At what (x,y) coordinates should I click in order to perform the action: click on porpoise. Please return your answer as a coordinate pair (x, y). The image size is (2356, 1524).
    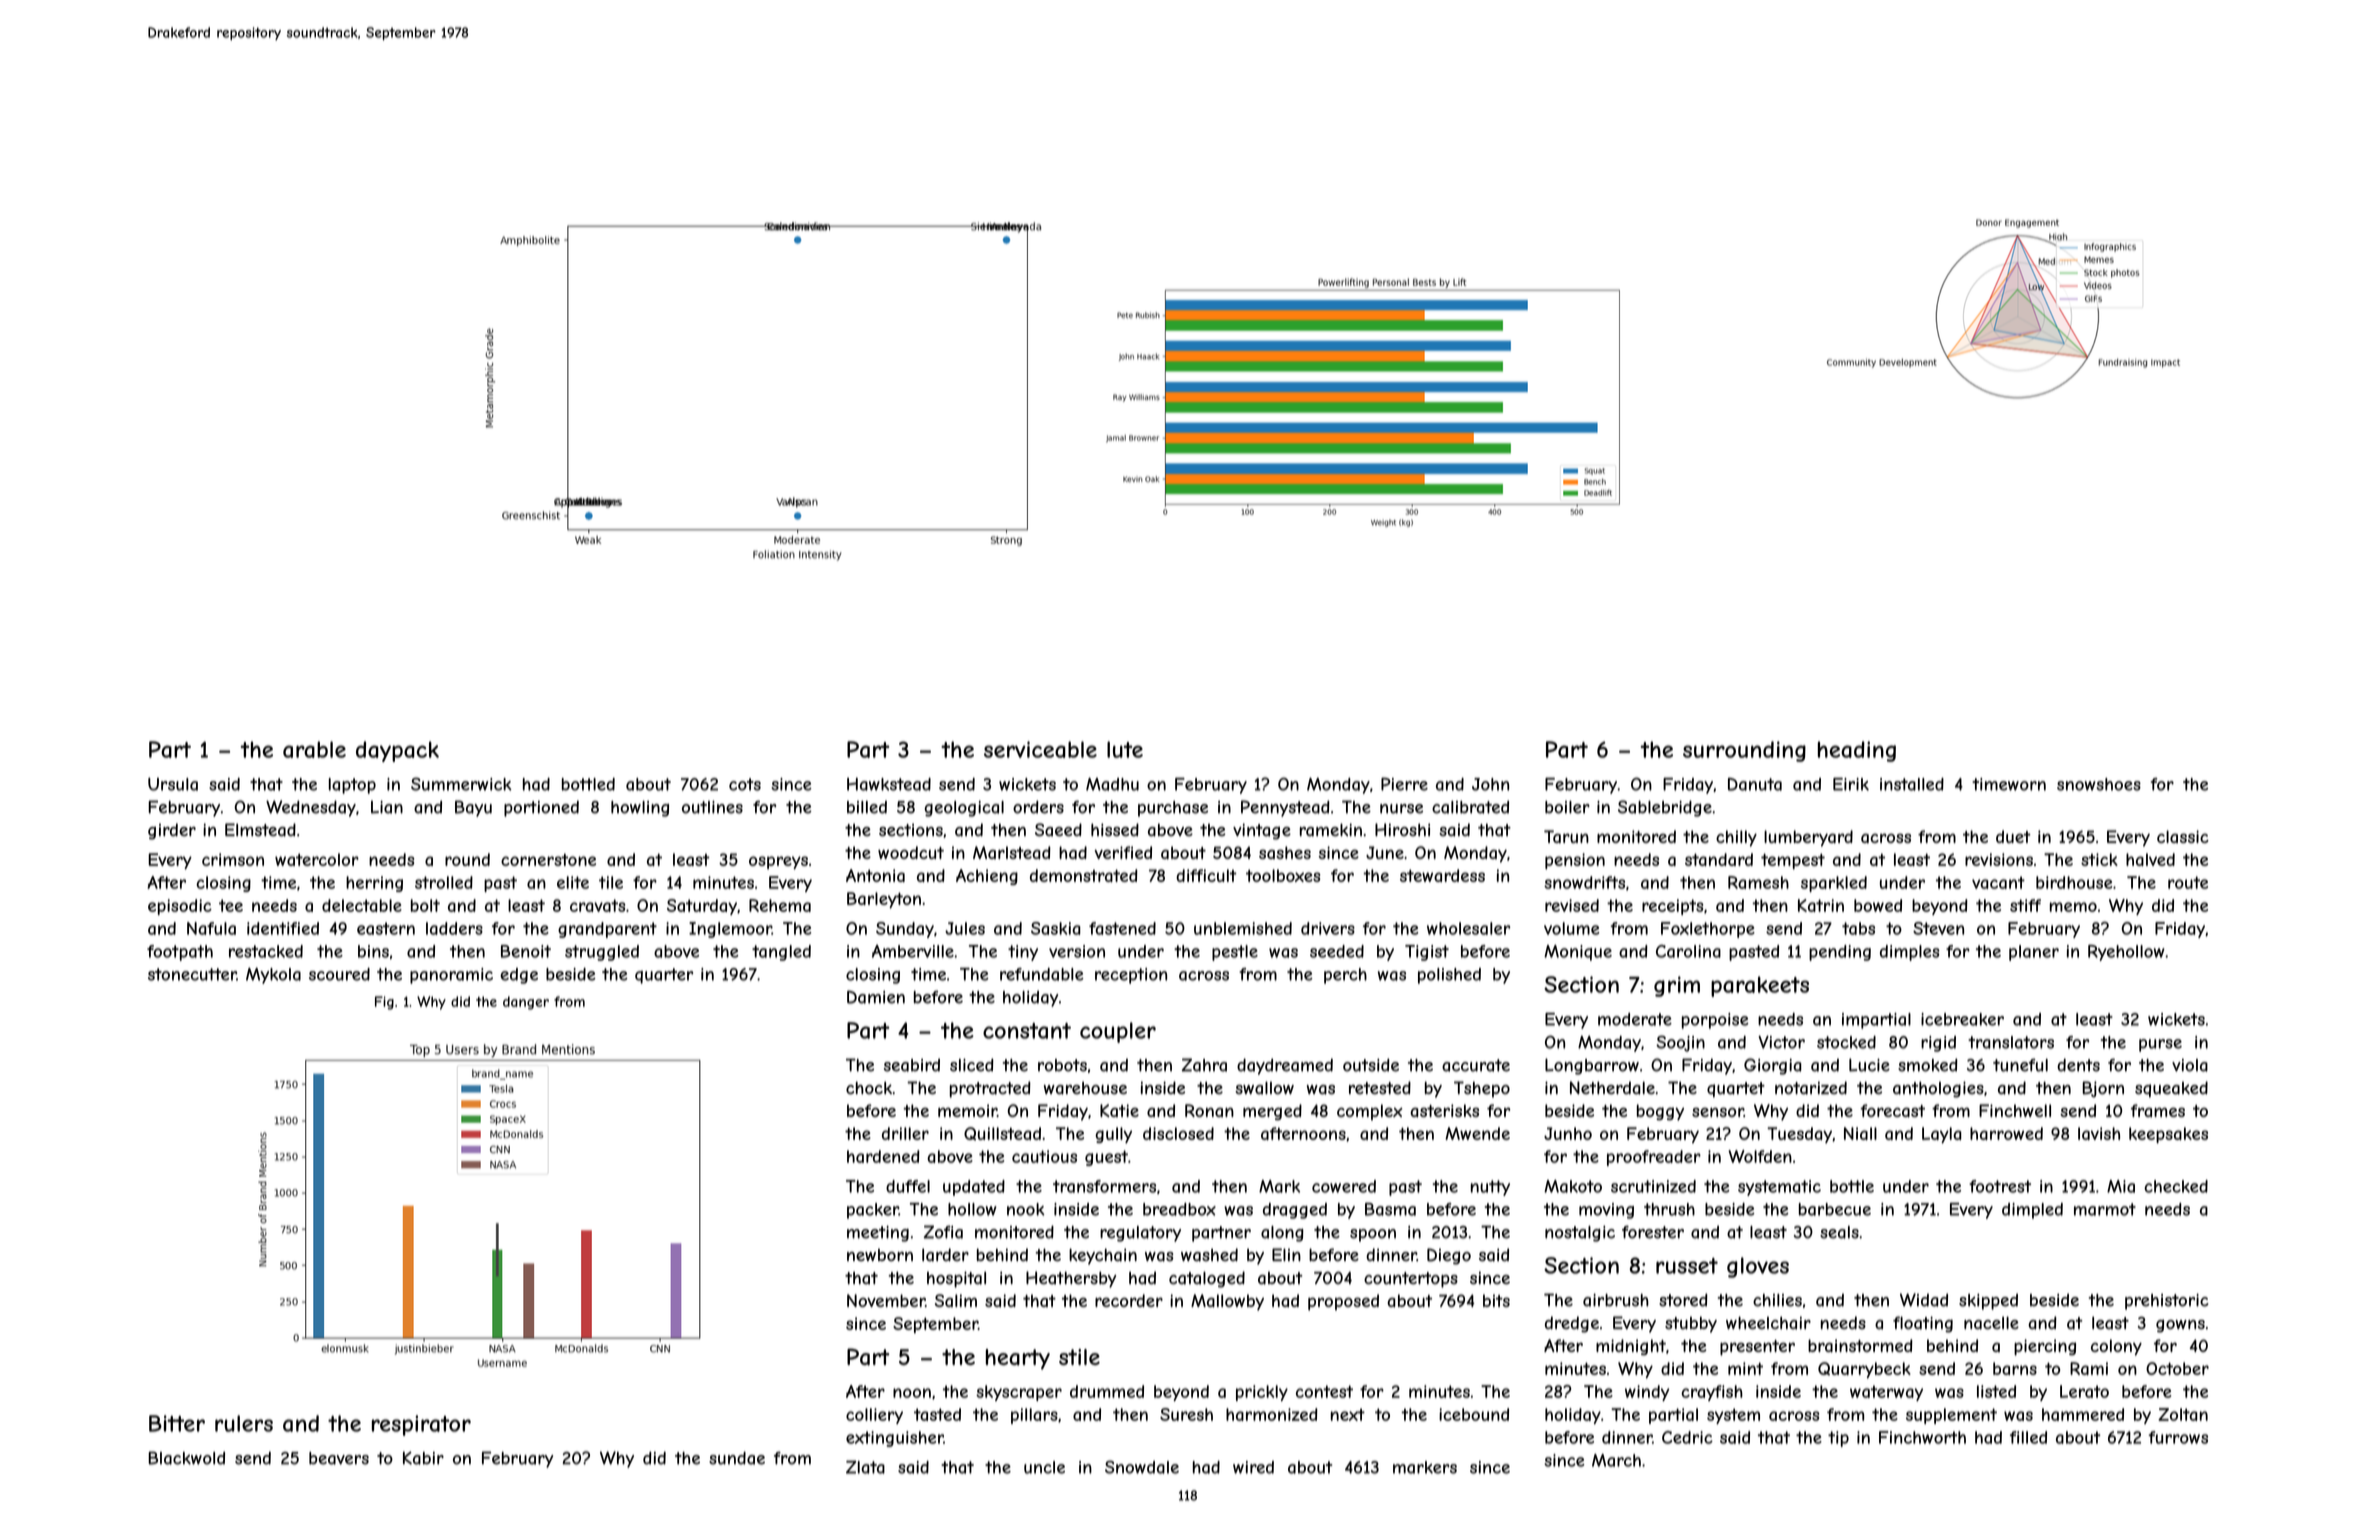
    Looking at the image, I should click on (1715, 1021).
